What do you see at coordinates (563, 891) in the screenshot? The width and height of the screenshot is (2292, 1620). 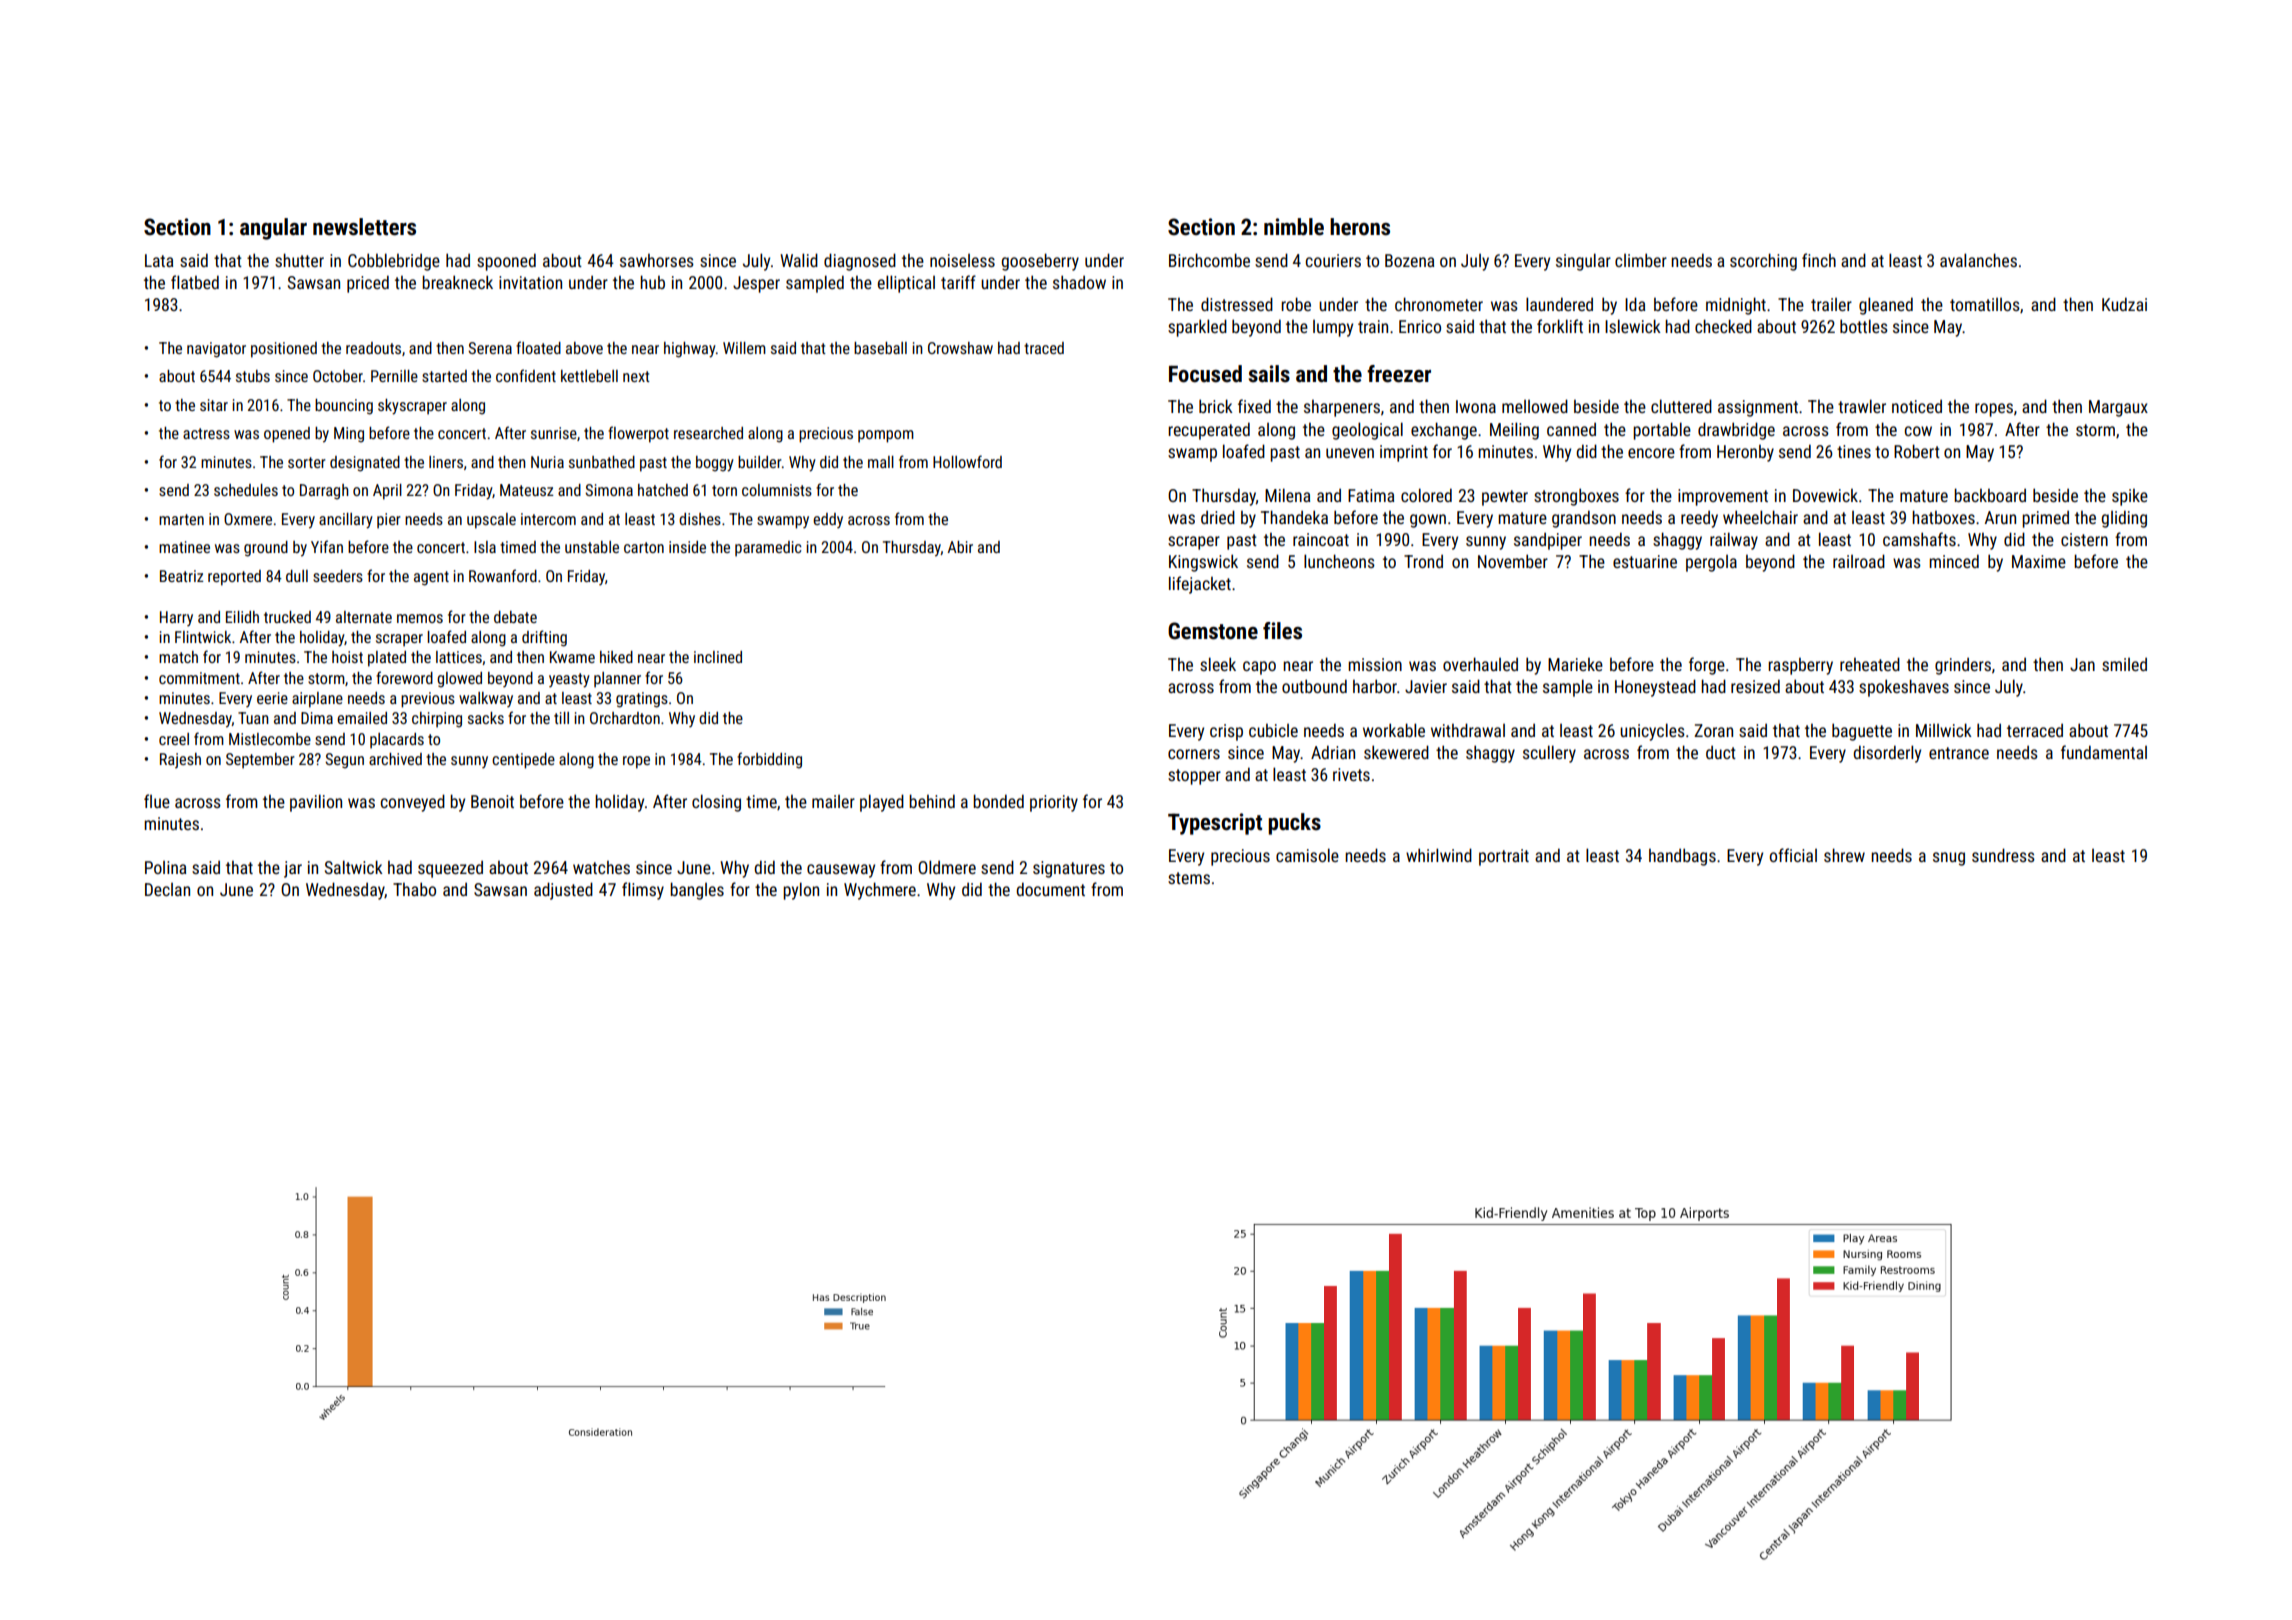 I see `adjusted` at bounding box center [563, 891].
